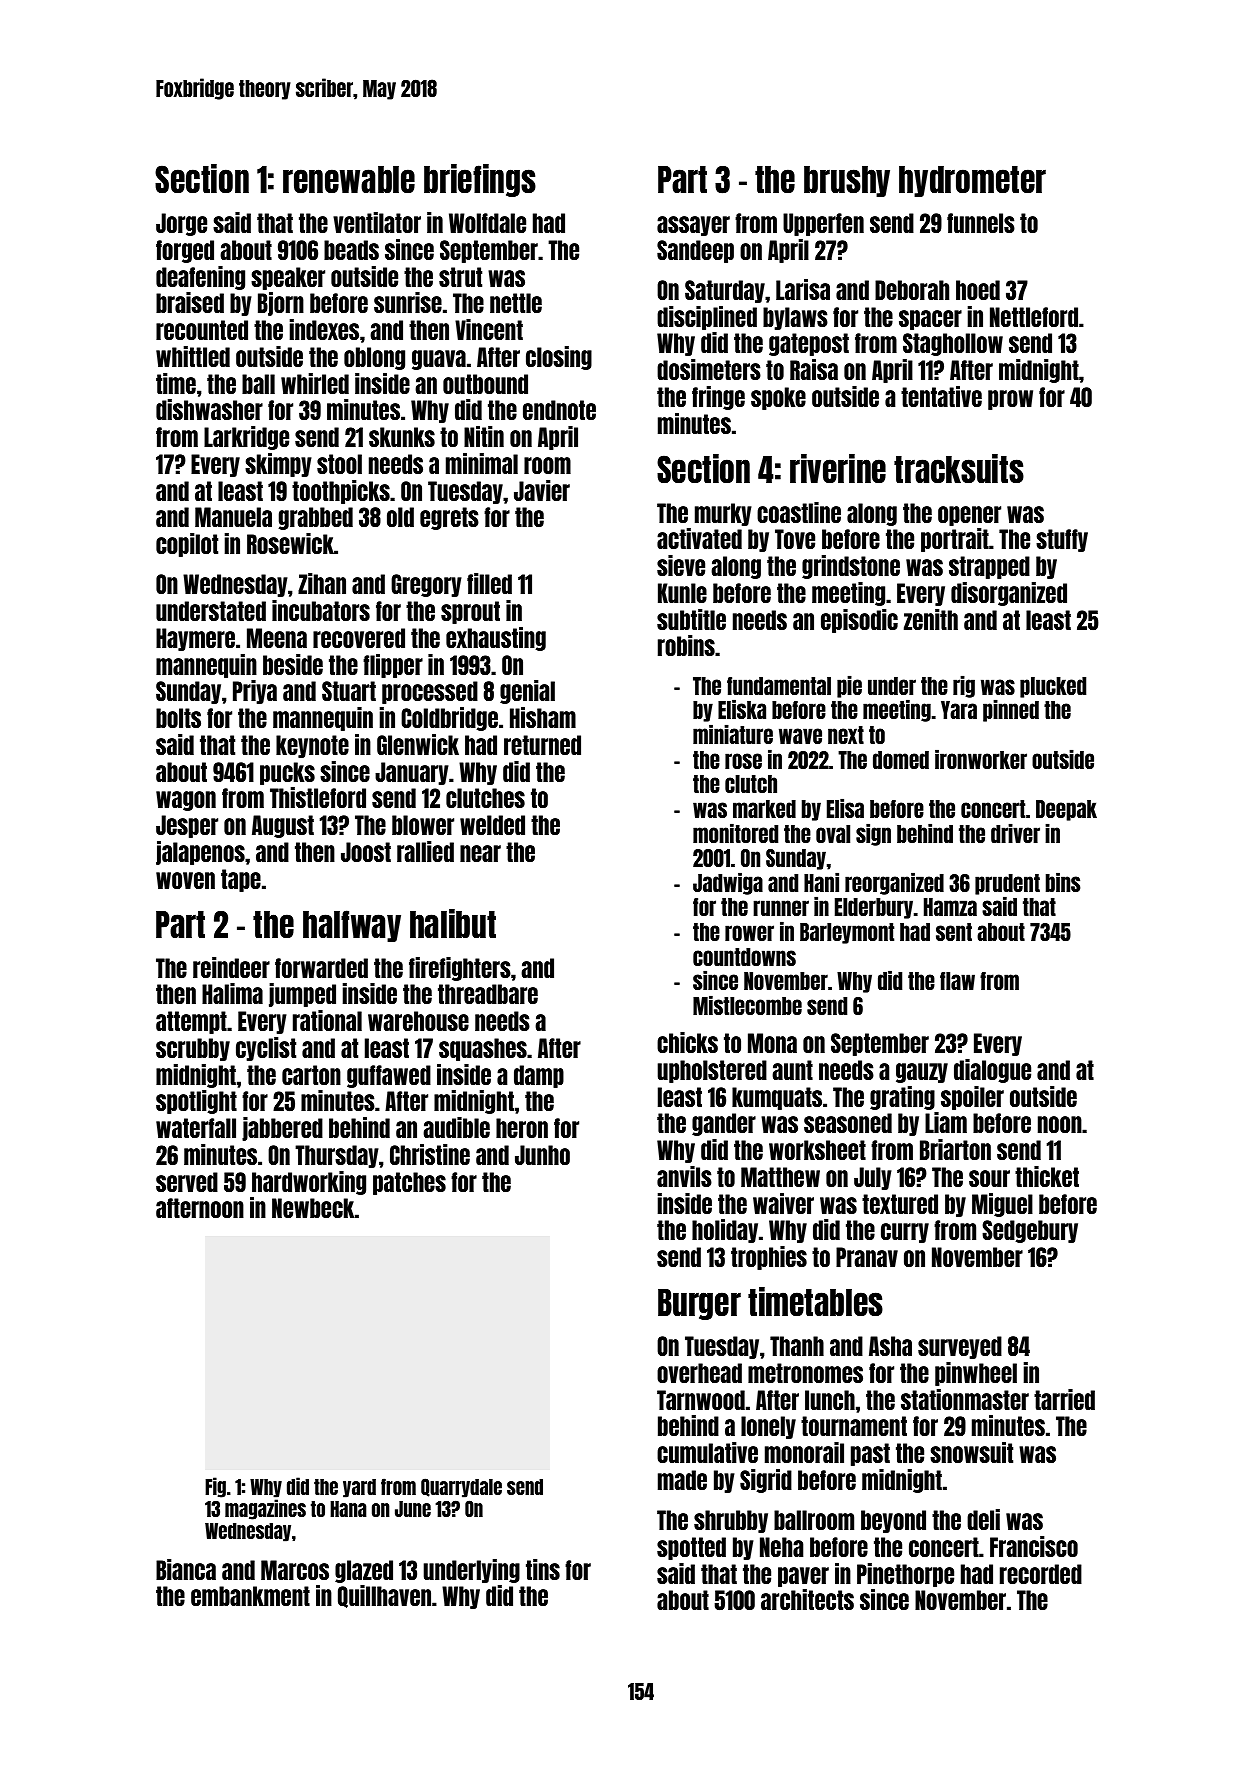 This screenshot has width=1256, height=1776. I want to click on prow, so click(1010, 400).
